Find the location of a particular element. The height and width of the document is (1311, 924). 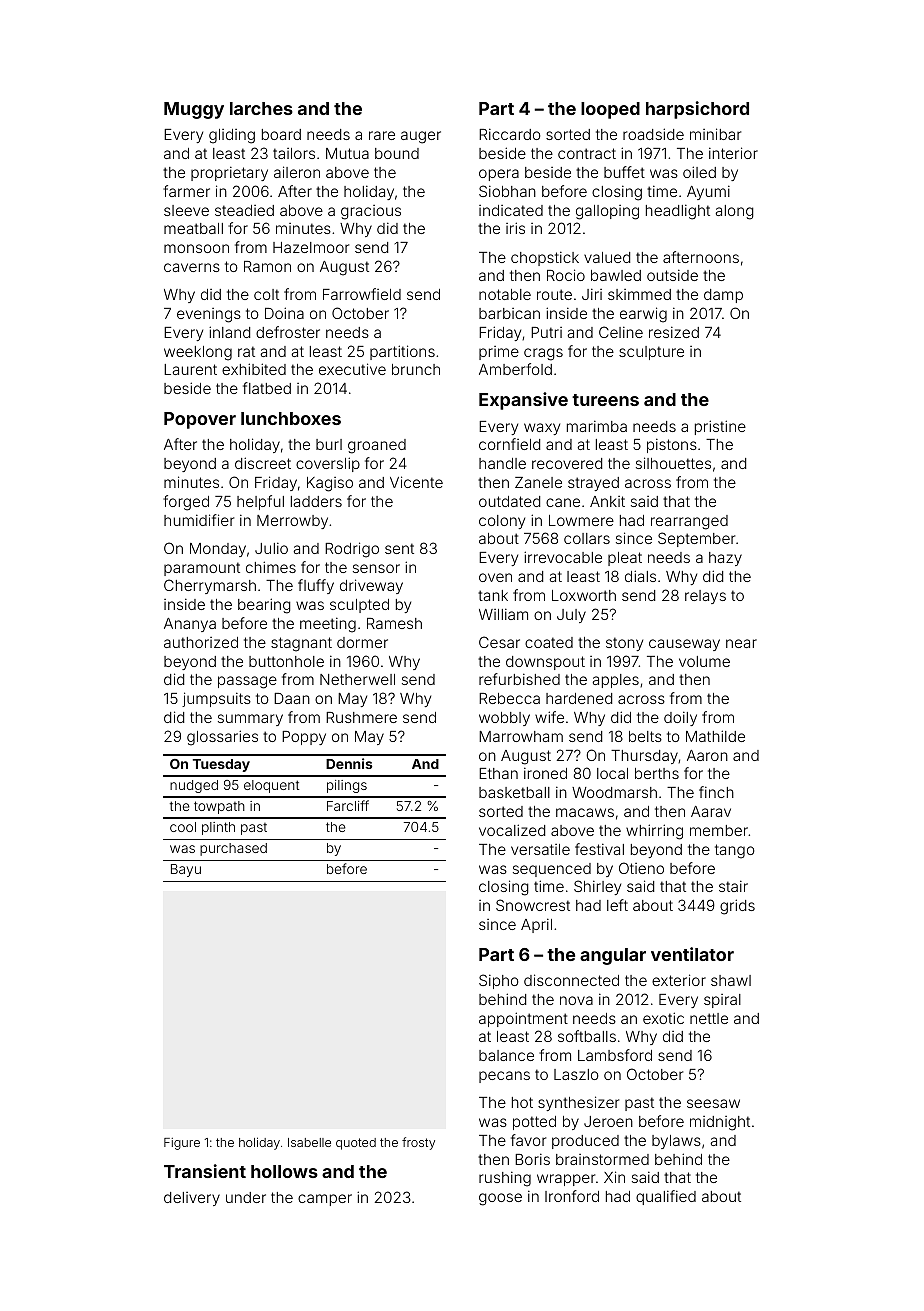

delivery is located at coordinates (192, 1199).
